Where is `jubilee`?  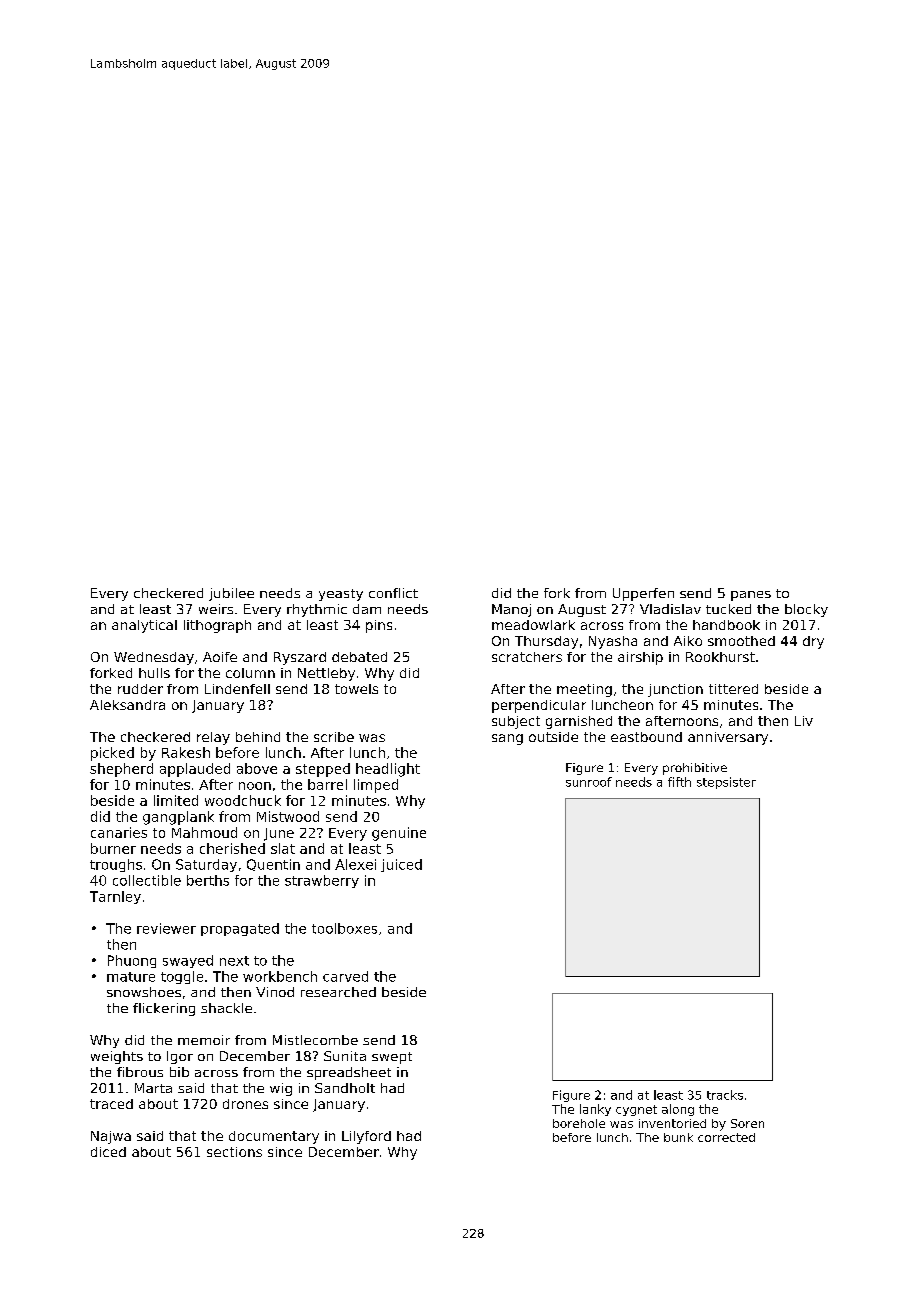 jubilee is located at coordinates (231, 594).
